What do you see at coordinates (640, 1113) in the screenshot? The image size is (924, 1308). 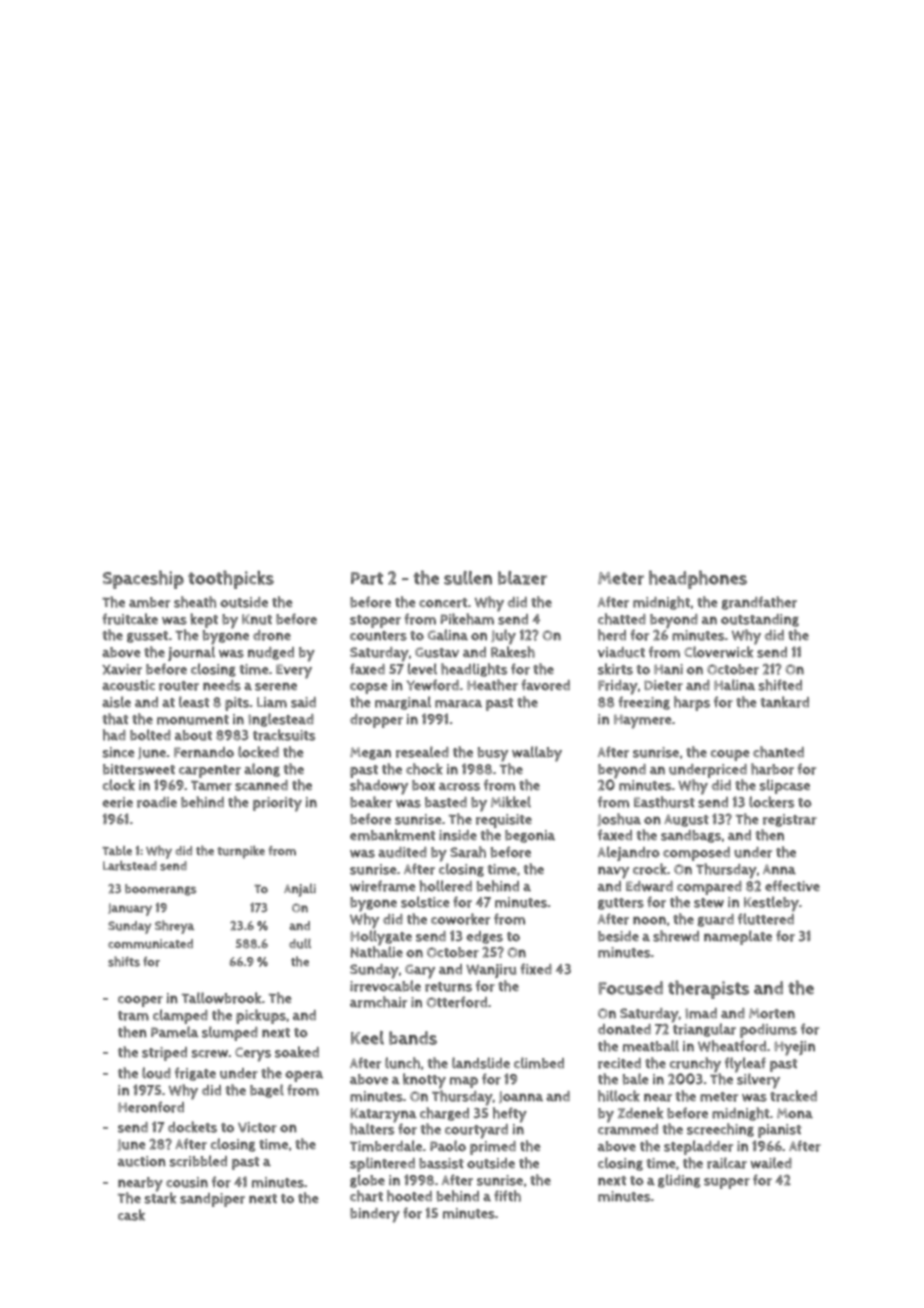 I see `Zdenek` at bounding box center [640, 1113].
